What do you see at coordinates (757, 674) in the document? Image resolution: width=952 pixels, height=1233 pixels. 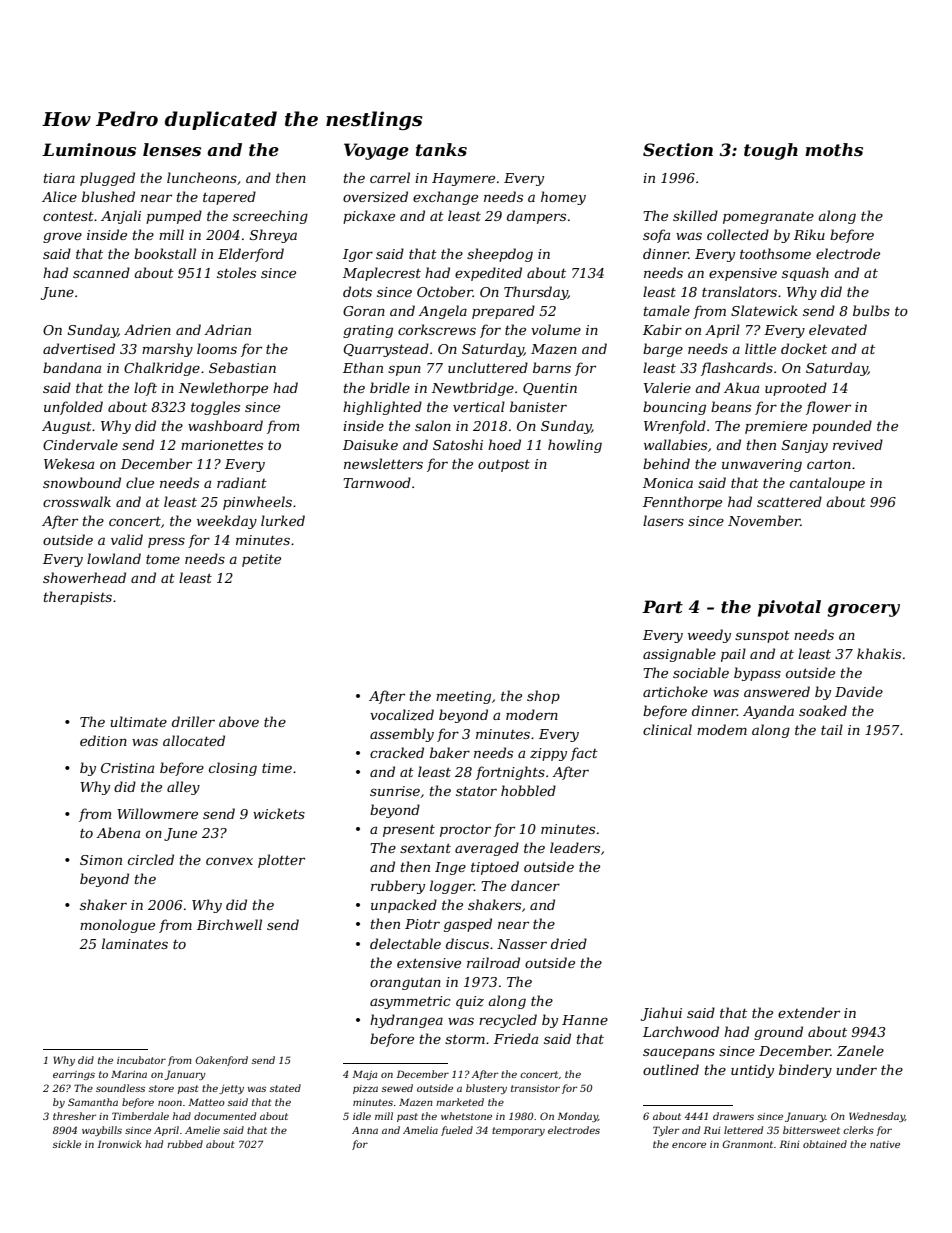 I see `bypass` at bounding box center [757, 674].
